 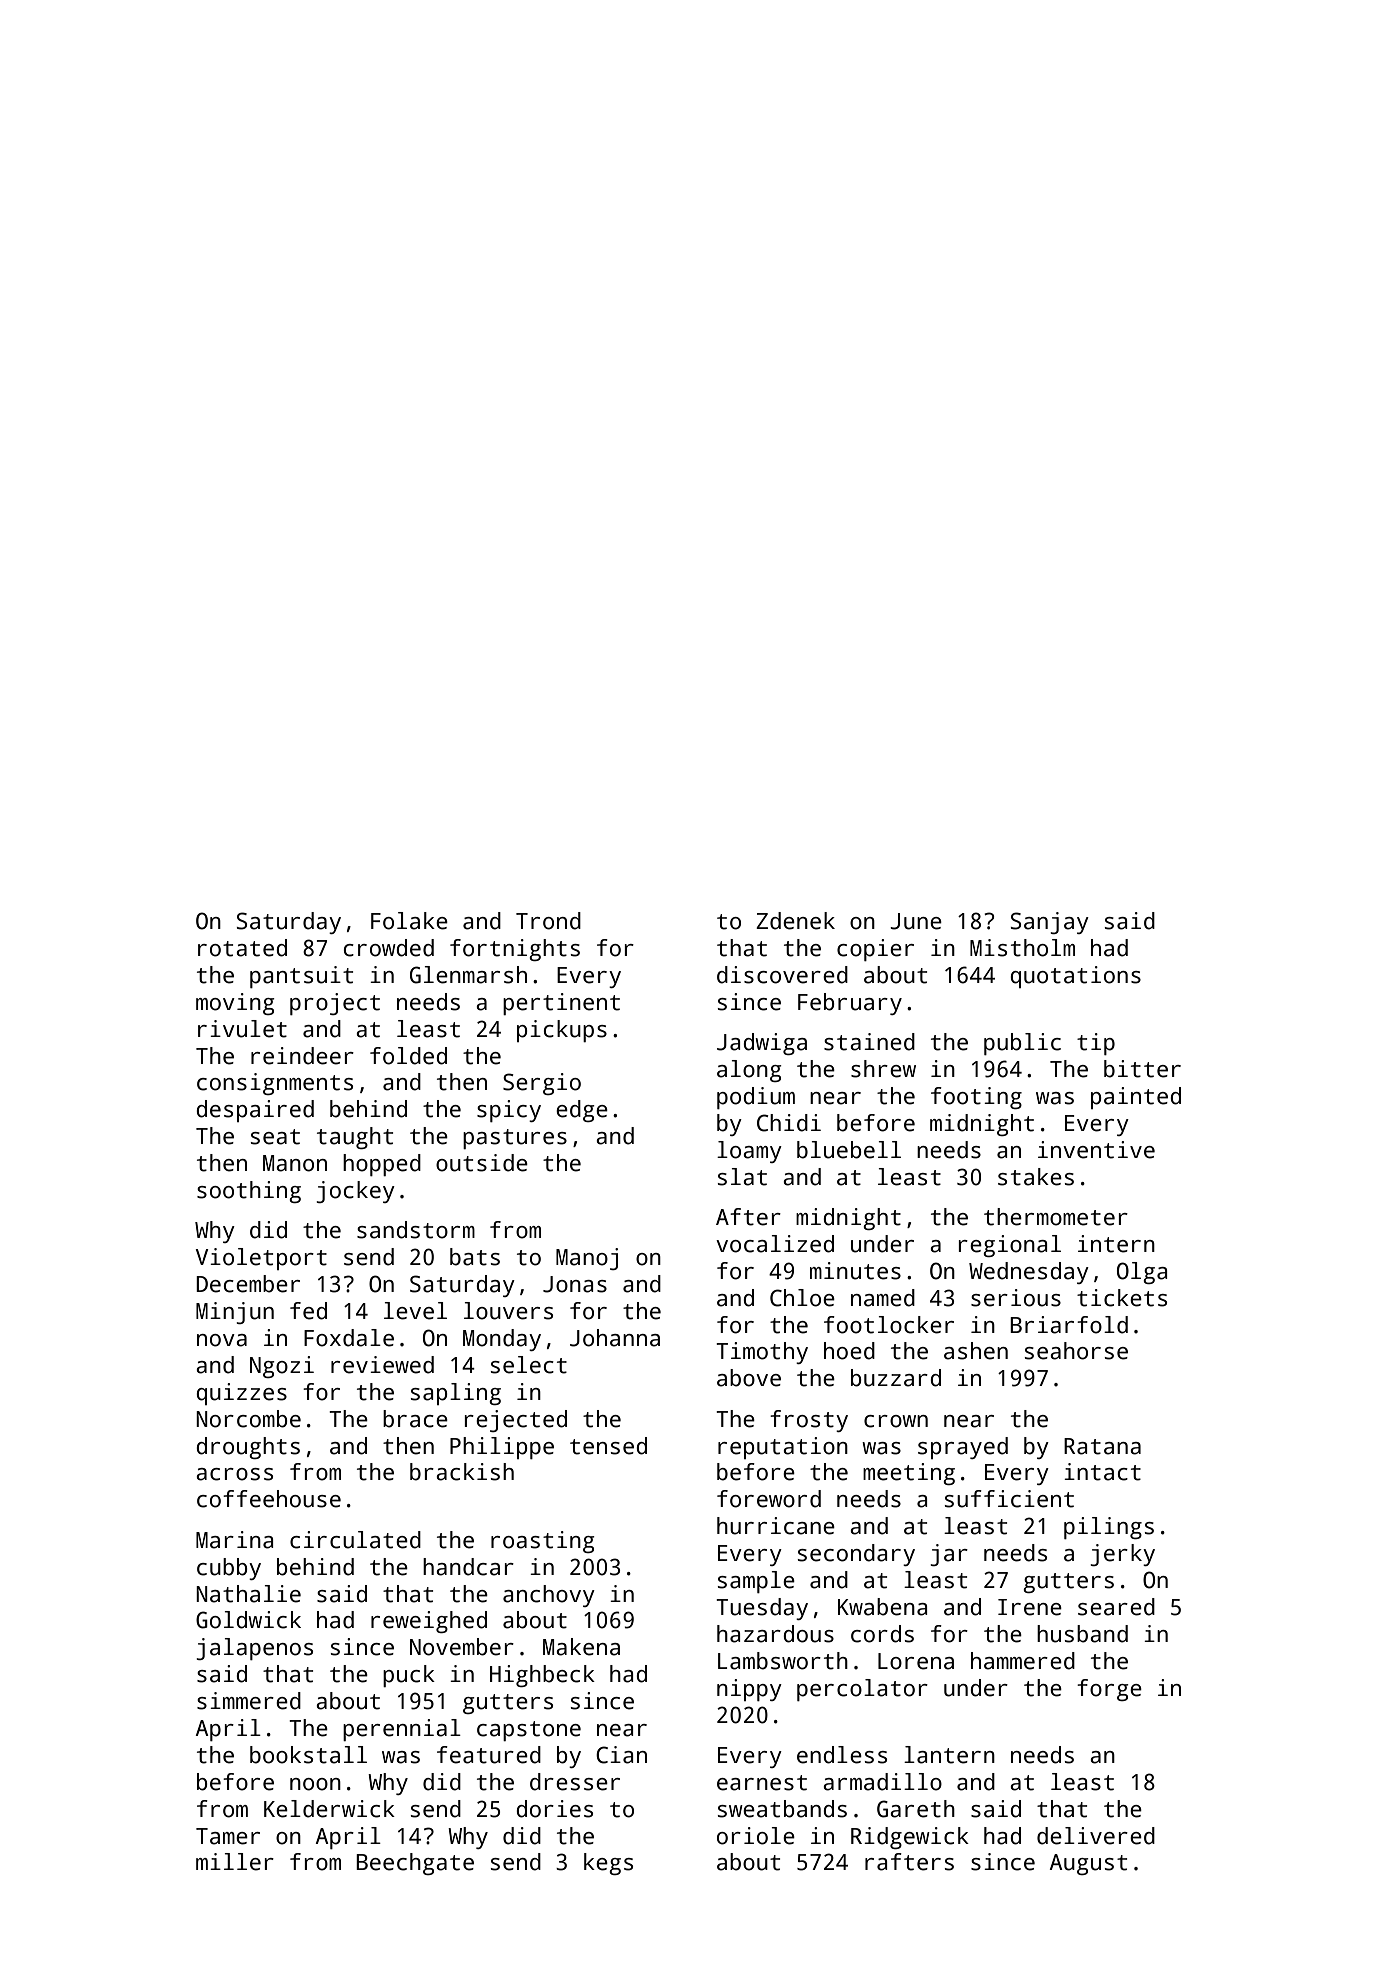 I want to click on Trond, so click(x=548, y=921).
